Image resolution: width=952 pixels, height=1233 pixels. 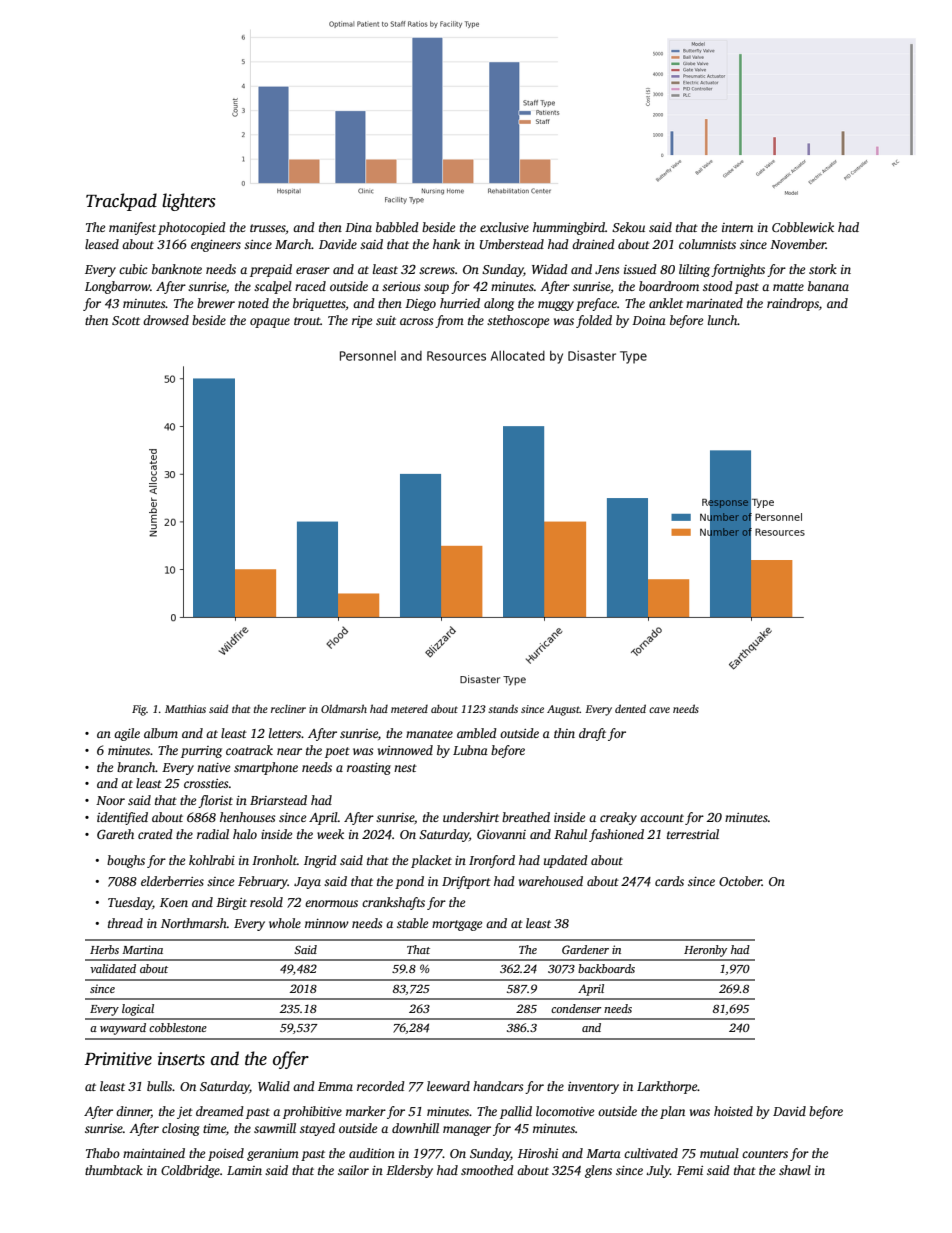 I want to click on Matthias, so click(x=185, y=708).
